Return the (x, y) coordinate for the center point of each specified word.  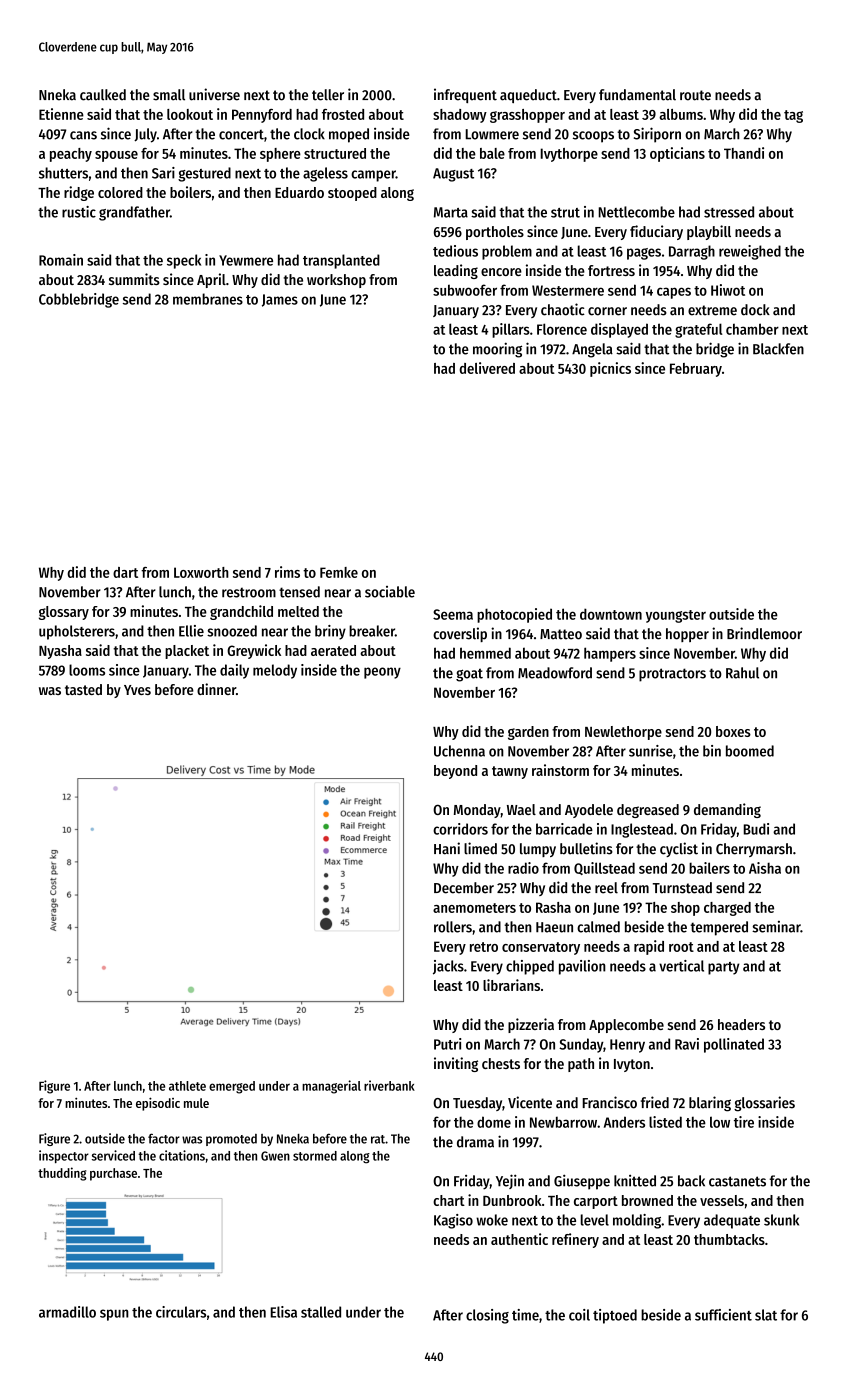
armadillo (67, 1312)
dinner (216, 689)
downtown (611, 614)
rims (287, 572)
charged (727, 909)
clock (309, 134)
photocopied (514, 615)
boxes (733, 731)
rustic (79, 212)
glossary (64, 613)
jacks (448, 967)
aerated (333, 650)
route (695, 95)
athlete (187, 1086)
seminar (776, 927)
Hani (447, 848)
